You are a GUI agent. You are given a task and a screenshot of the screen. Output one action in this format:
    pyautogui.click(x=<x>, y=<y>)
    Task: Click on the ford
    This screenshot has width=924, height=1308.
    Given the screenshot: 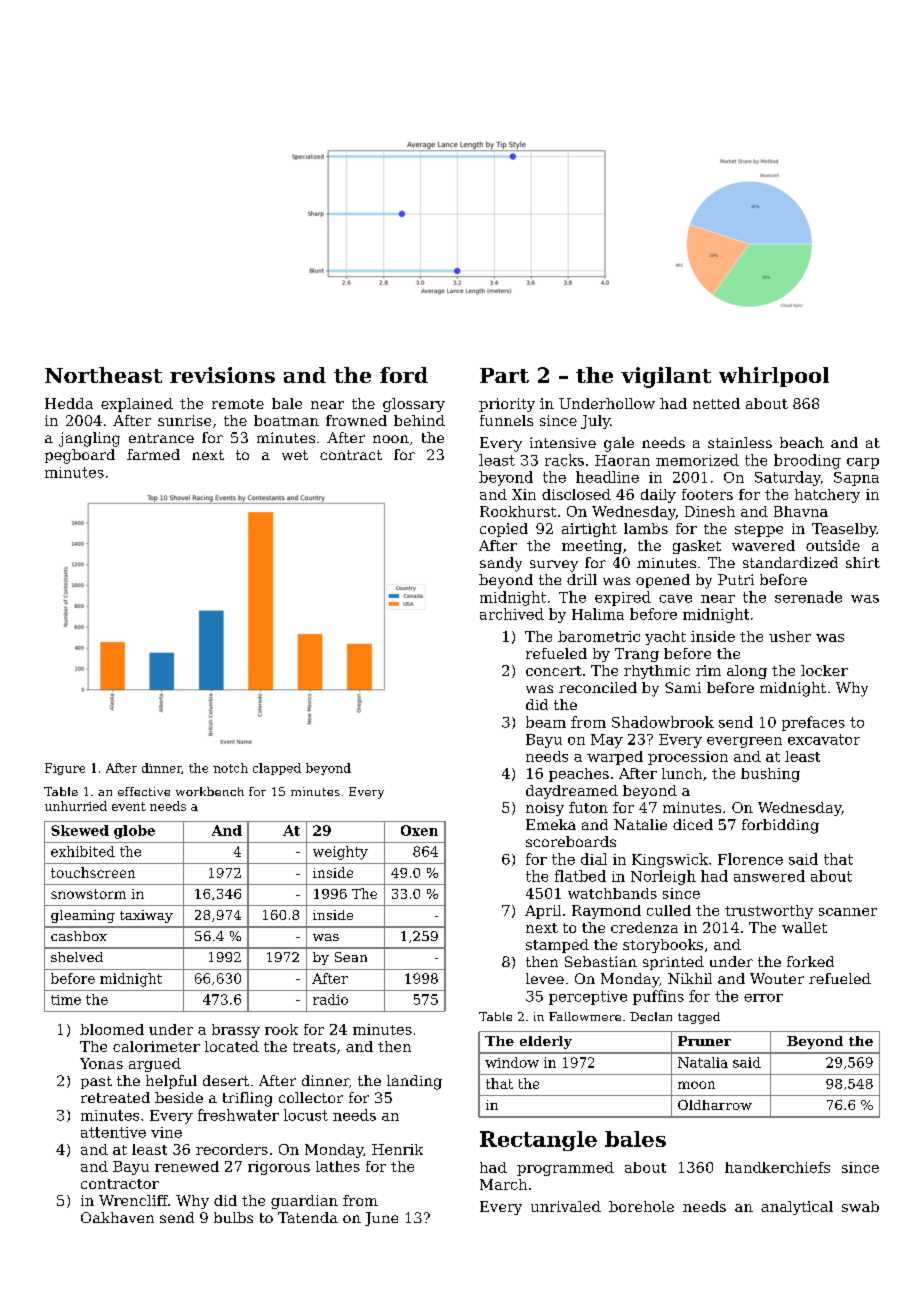 What is the action you would take?
    pyautogui.click(x=404, y=375)
